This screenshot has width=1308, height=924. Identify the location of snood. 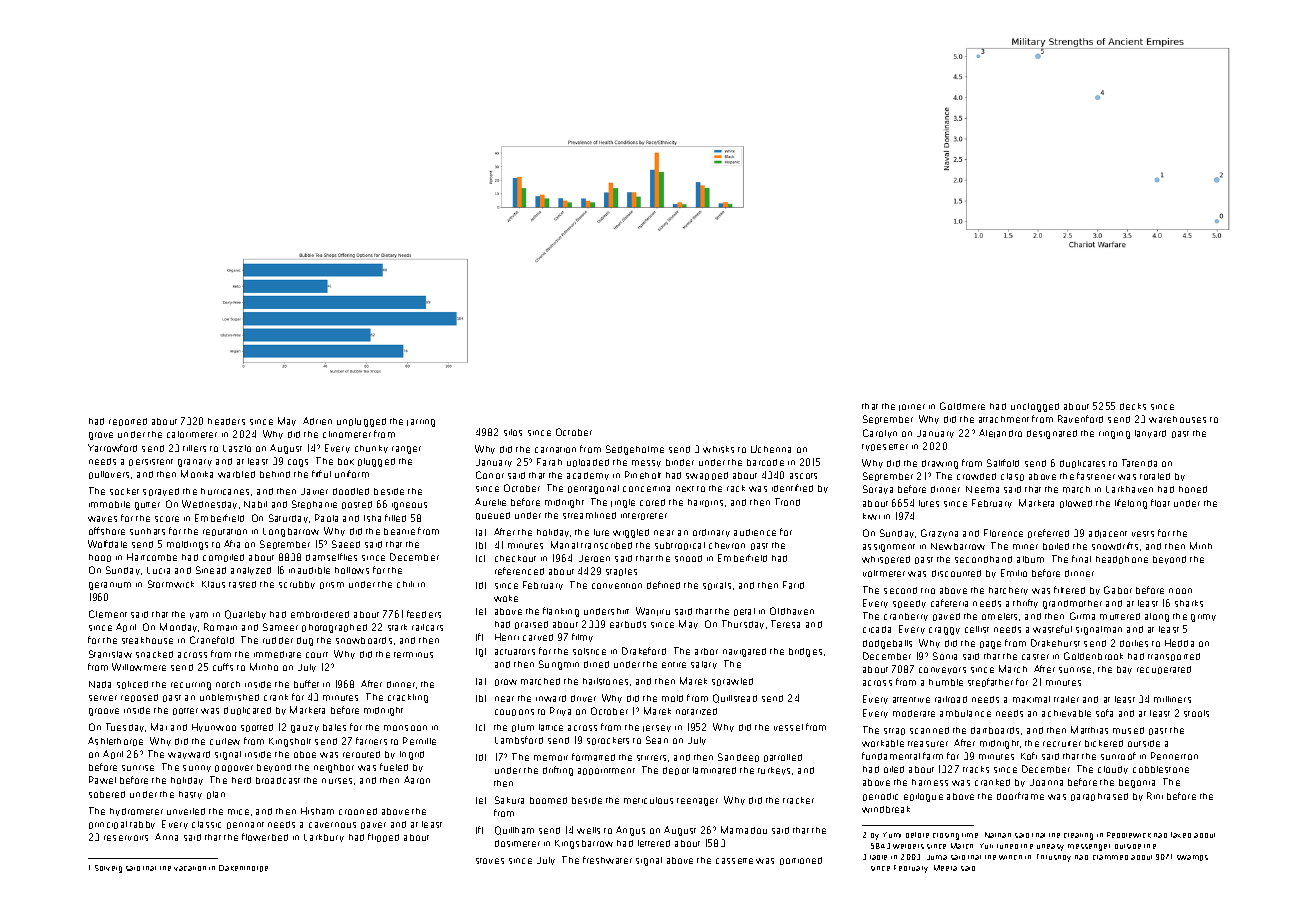
(688, 558).
